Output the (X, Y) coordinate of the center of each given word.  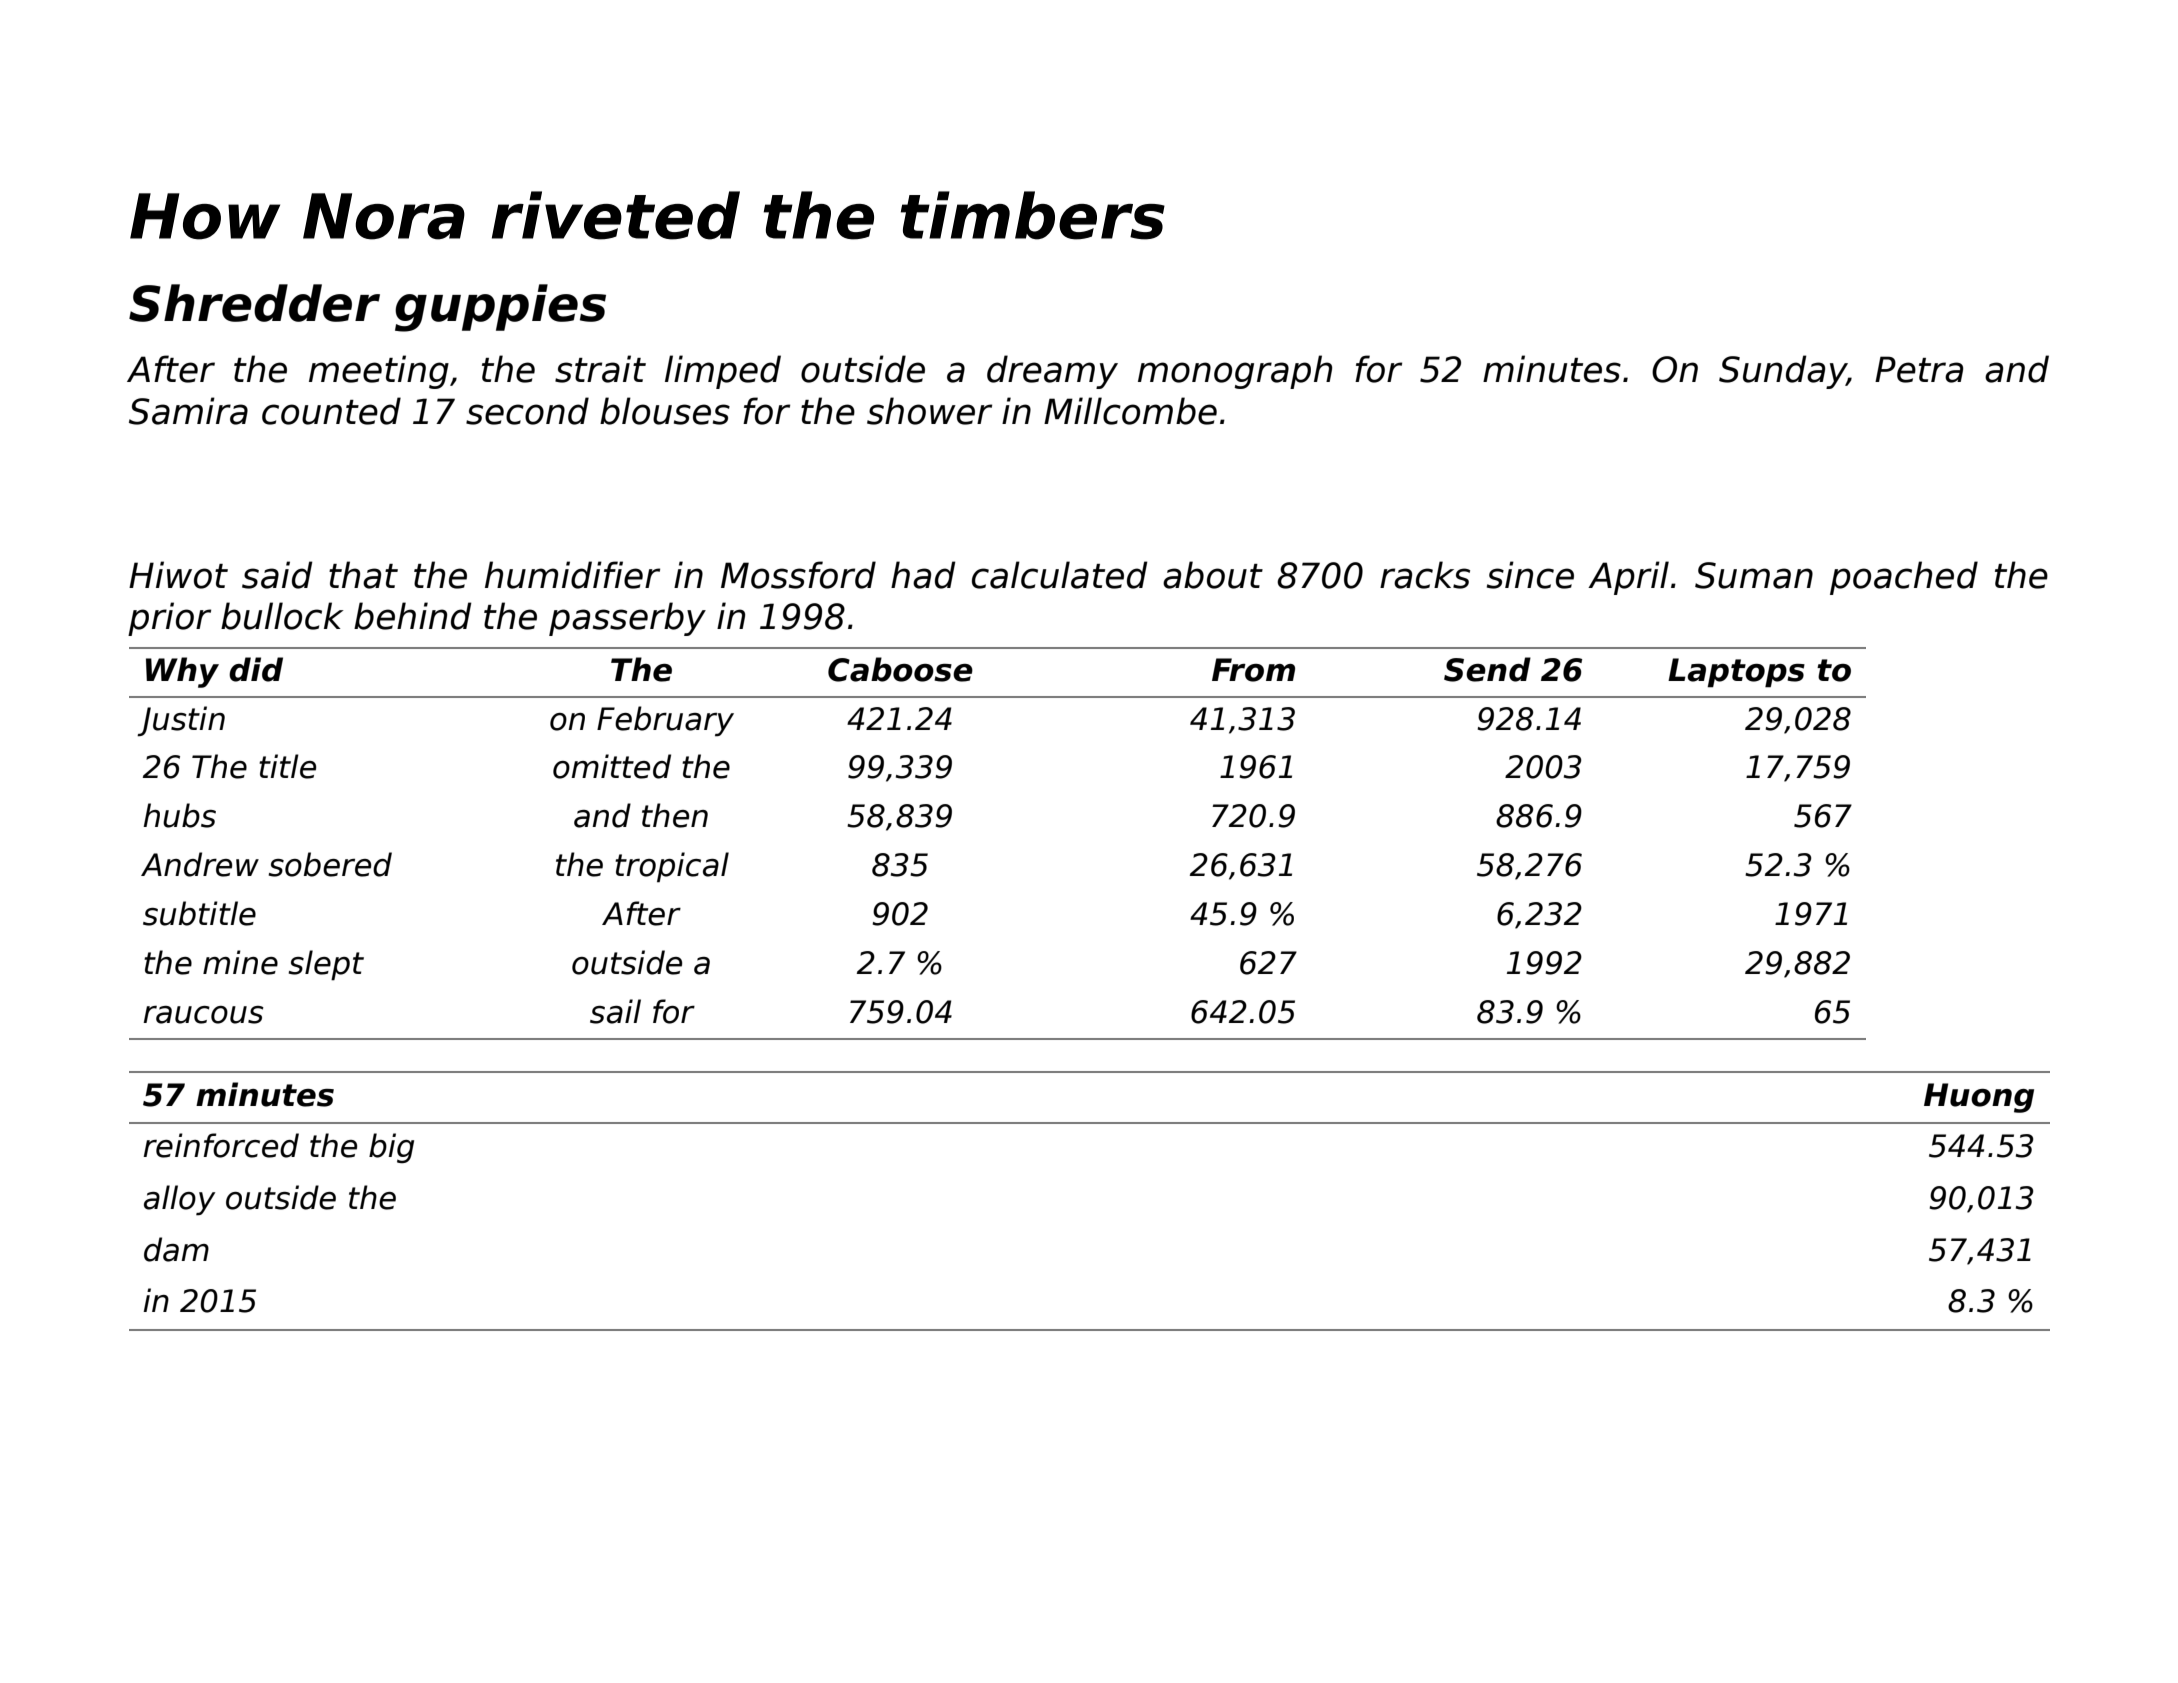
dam (176, 1249)
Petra (1919, 369)
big (391, 1148)
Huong (1979, 1098)
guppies (500, 308)
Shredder (254, 303)
